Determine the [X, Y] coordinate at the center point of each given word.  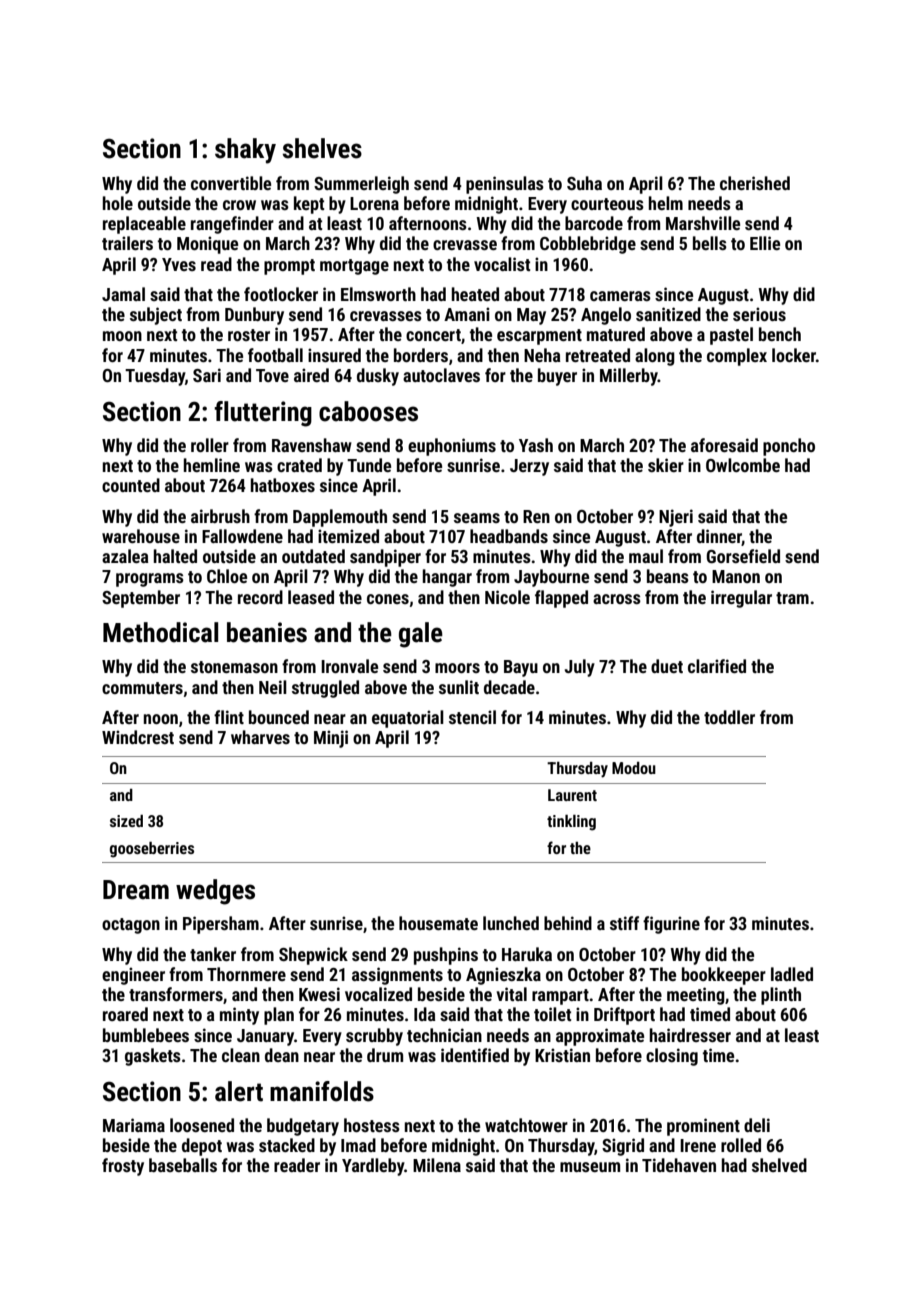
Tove [272, 375]
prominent [703, 1127]
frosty [123, 1167]
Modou [634, 768]
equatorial [408, 719]
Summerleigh [361, 185]
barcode [594, 223]
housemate [438, 923]
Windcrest [138, 737]
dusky [378, 377]
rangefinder [232, 225]
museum [590, 1167]
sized [126, 821]
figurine [671, 925]
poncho [789, 447]
